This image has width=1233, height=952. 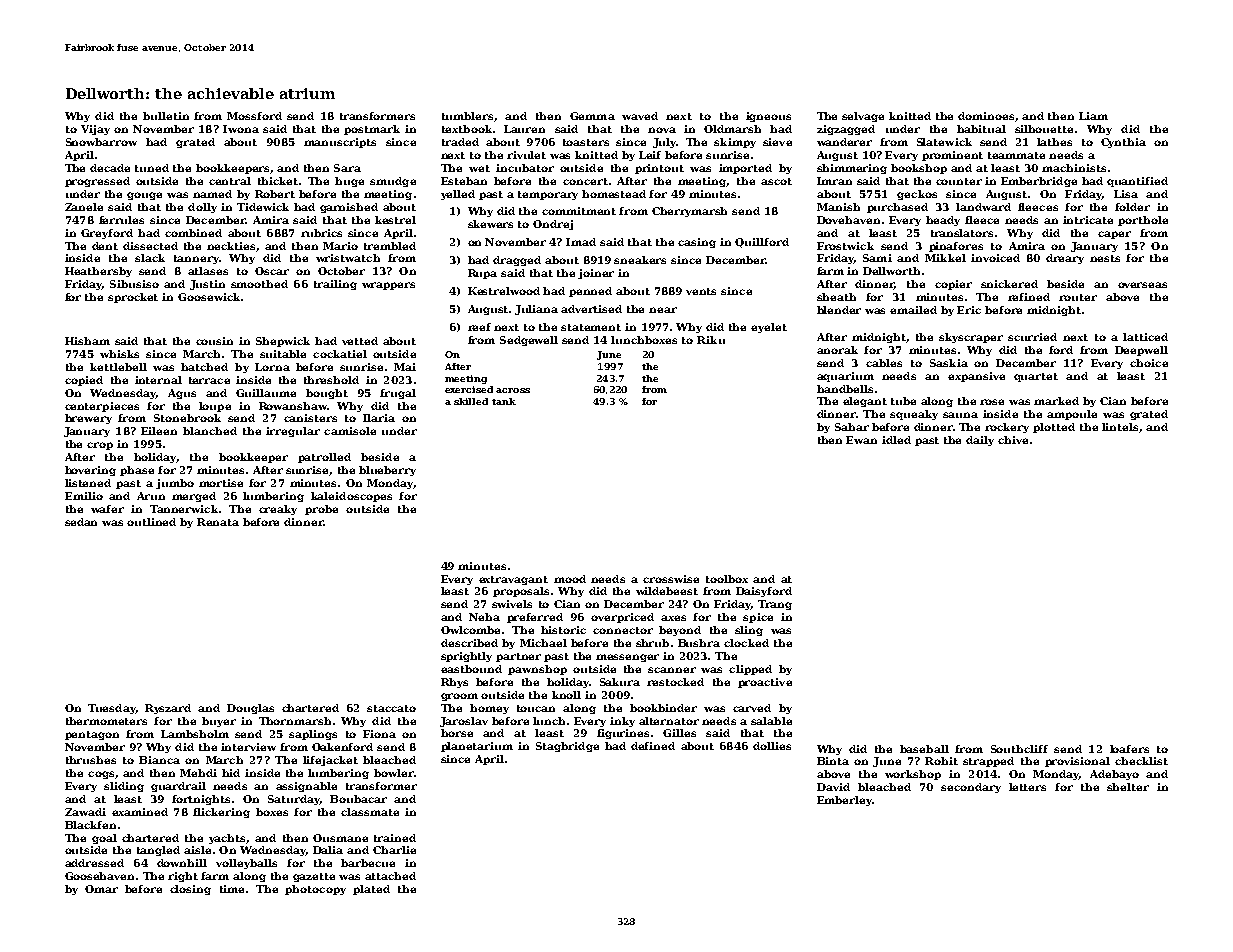 I want to click on Emberley, so click(x=844, y=801).
